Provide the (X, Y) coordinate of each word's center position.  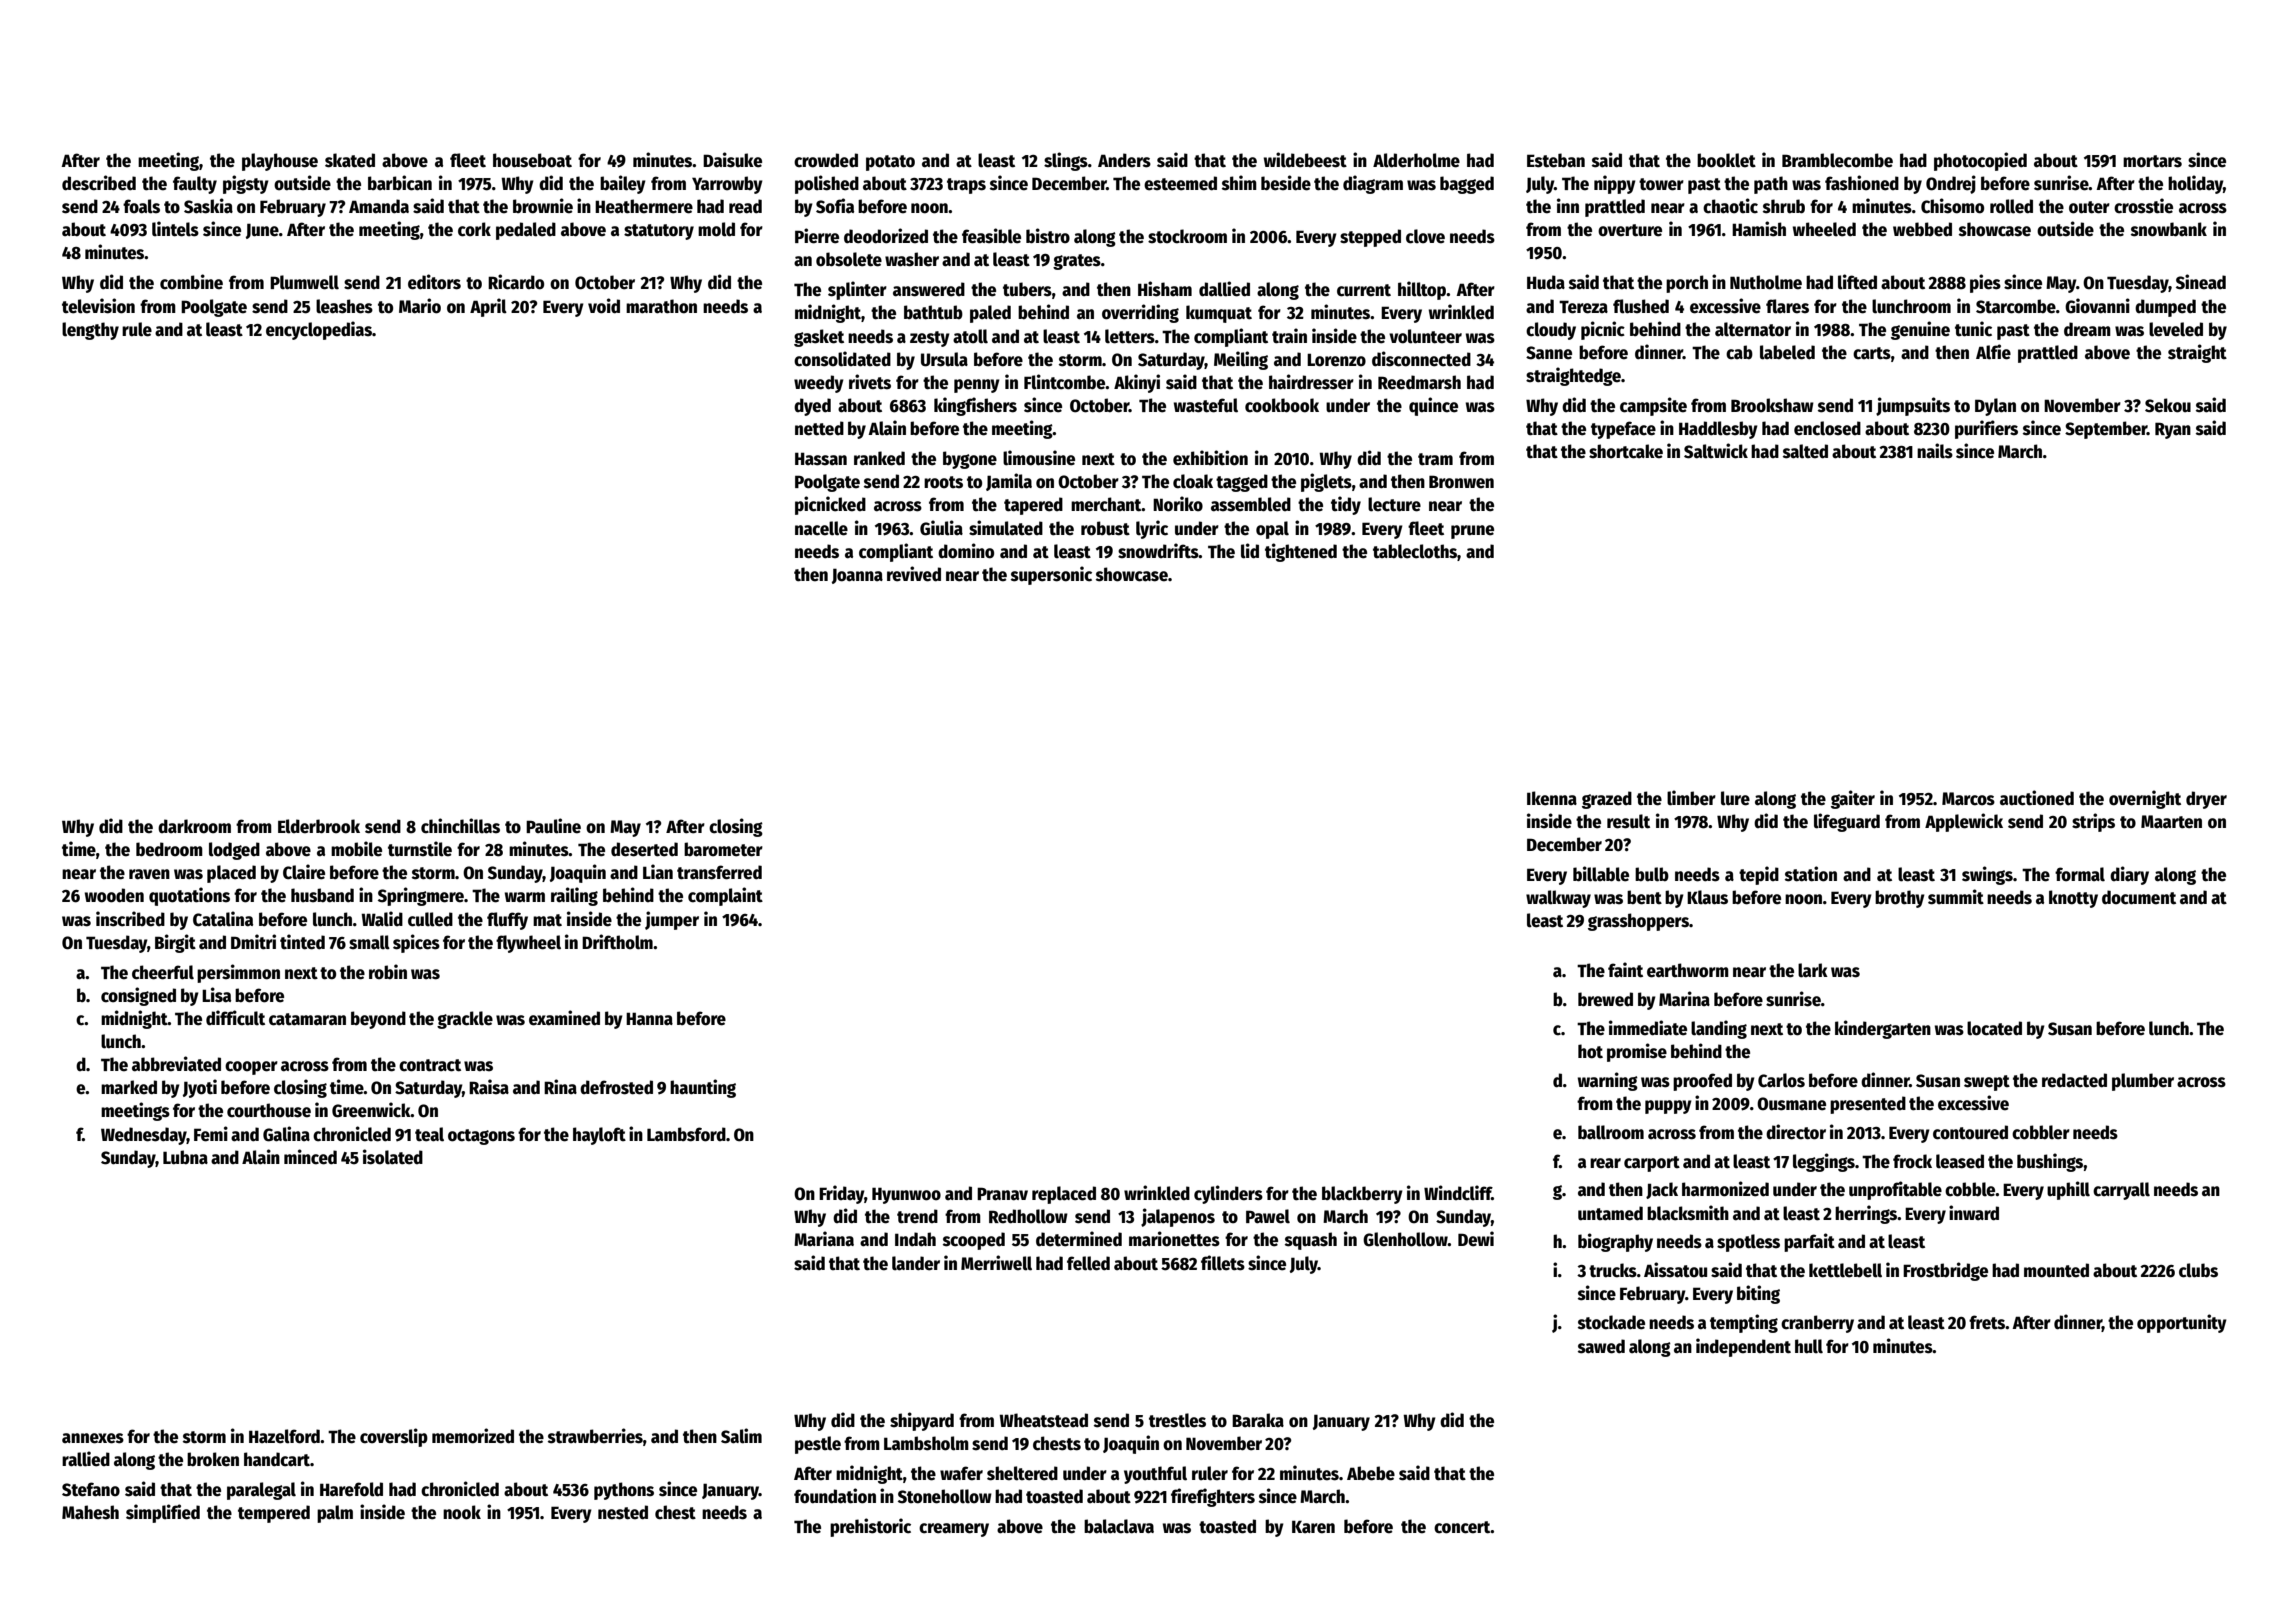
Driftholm (617, 942)
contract (430, 1065)
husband (322, 895)
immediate (1648, 1028)
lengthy (90, 331)
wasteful (1206, 405)
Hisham (1165, 289)
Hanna (649, 1019)
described (99, 183)
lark (1813, 970)
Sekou (2168, 405)
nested (623, 1512)
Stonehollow (945, 1496)
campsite (1653, 406)
